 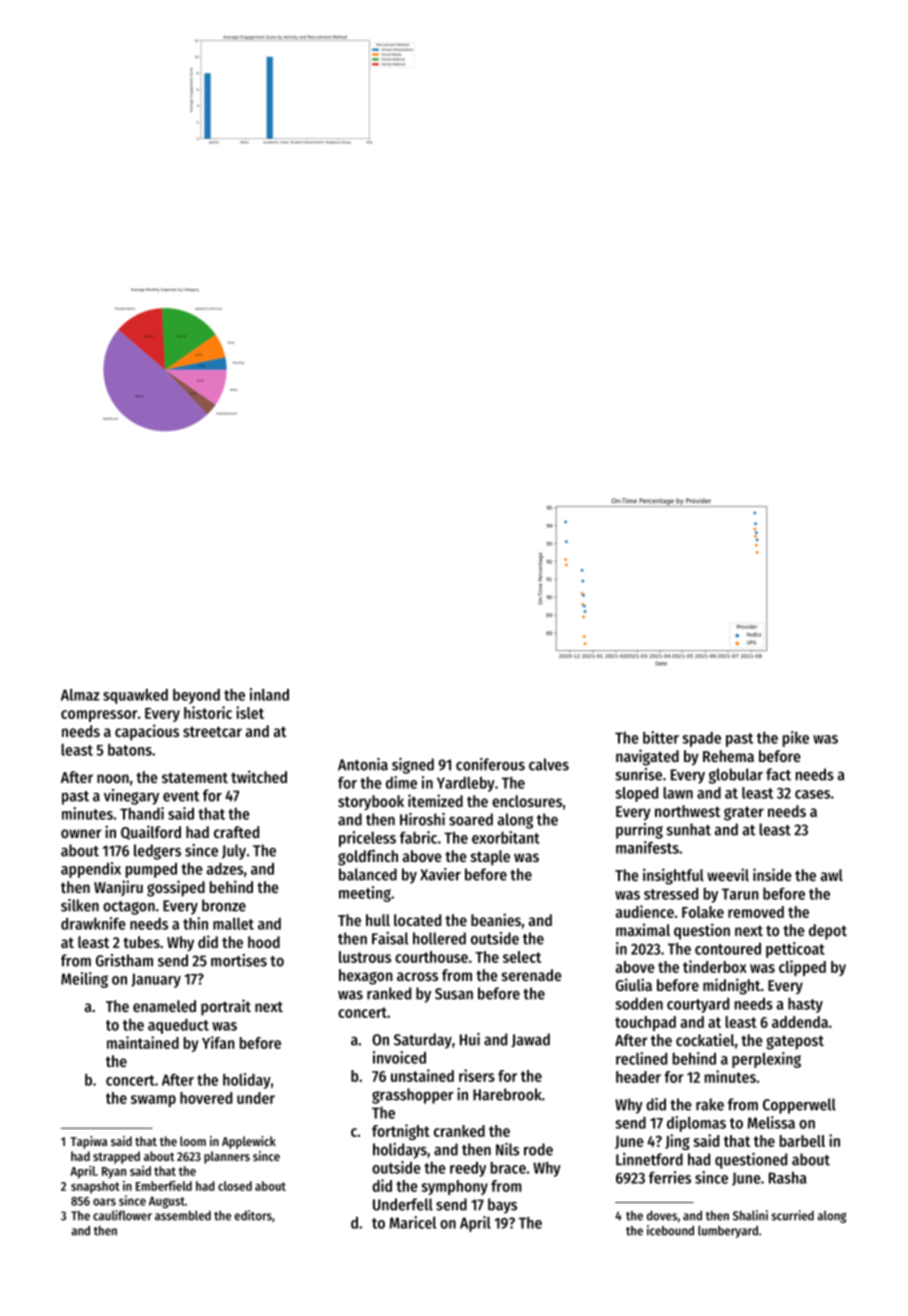 What do you see at coordinates (269, 694) in the screenshot?
I see `inland` at bounding box center [269, 694].
